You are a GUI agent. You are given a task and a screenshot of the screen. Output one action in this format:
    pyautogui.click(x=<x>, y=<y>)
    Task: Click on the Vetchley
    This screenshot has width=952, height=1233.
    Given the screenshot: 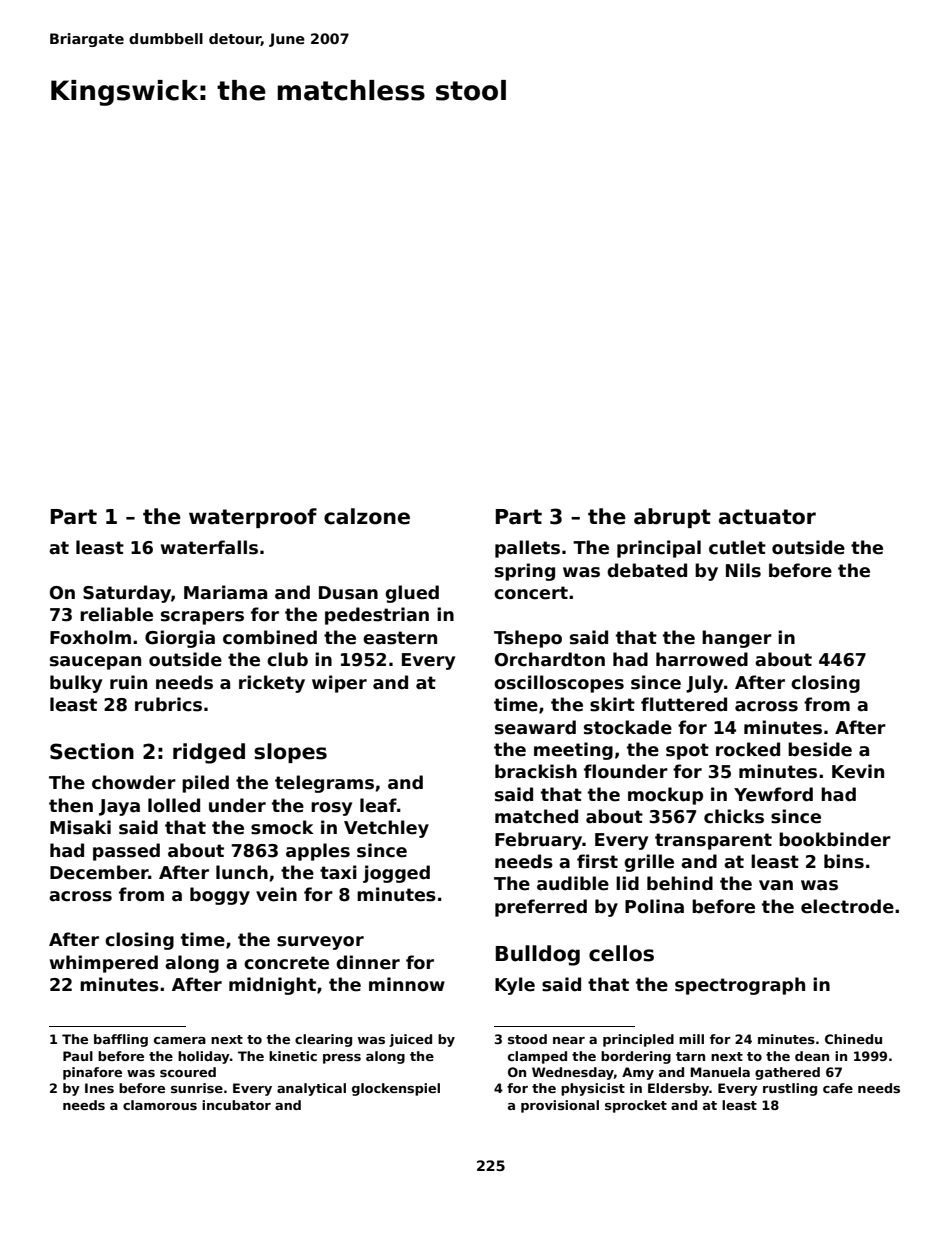 What is the action you would take?
    pyautogui.click(x=386, y=829)
